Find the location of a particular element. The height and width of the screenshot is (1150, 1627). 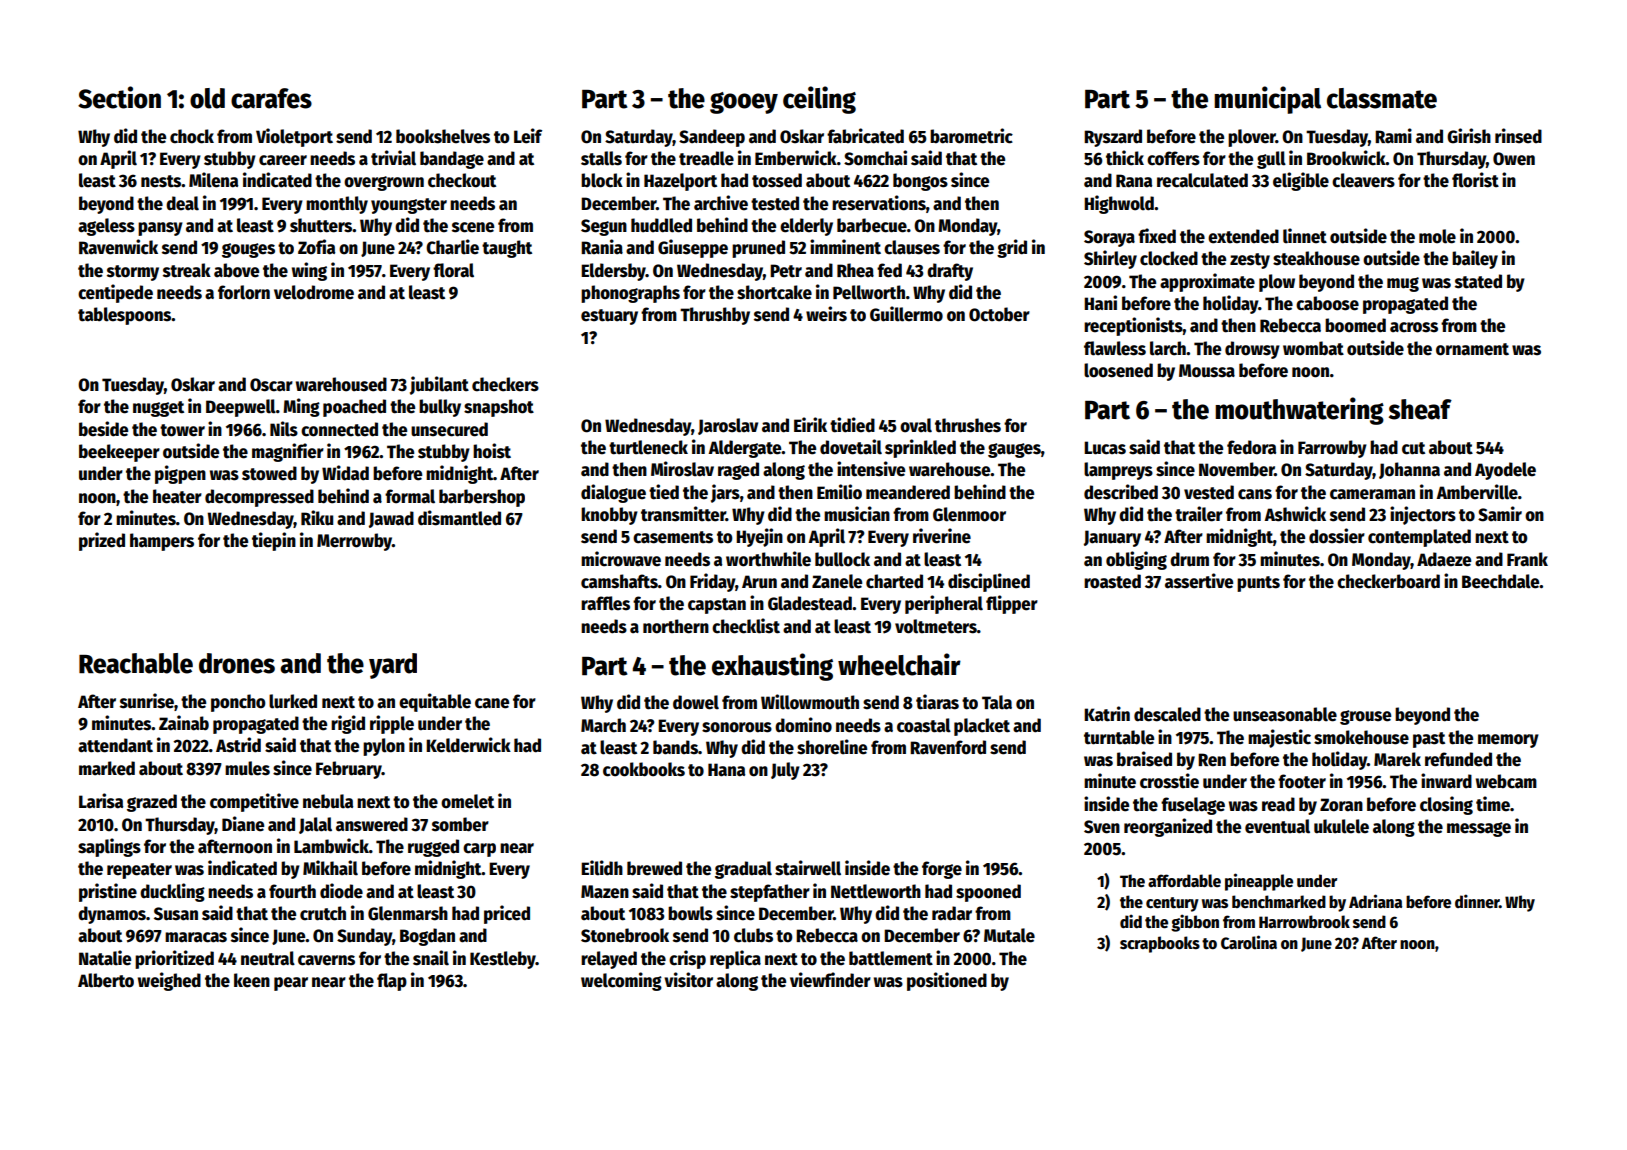

municipal is located at coordinates (1267, 100).
